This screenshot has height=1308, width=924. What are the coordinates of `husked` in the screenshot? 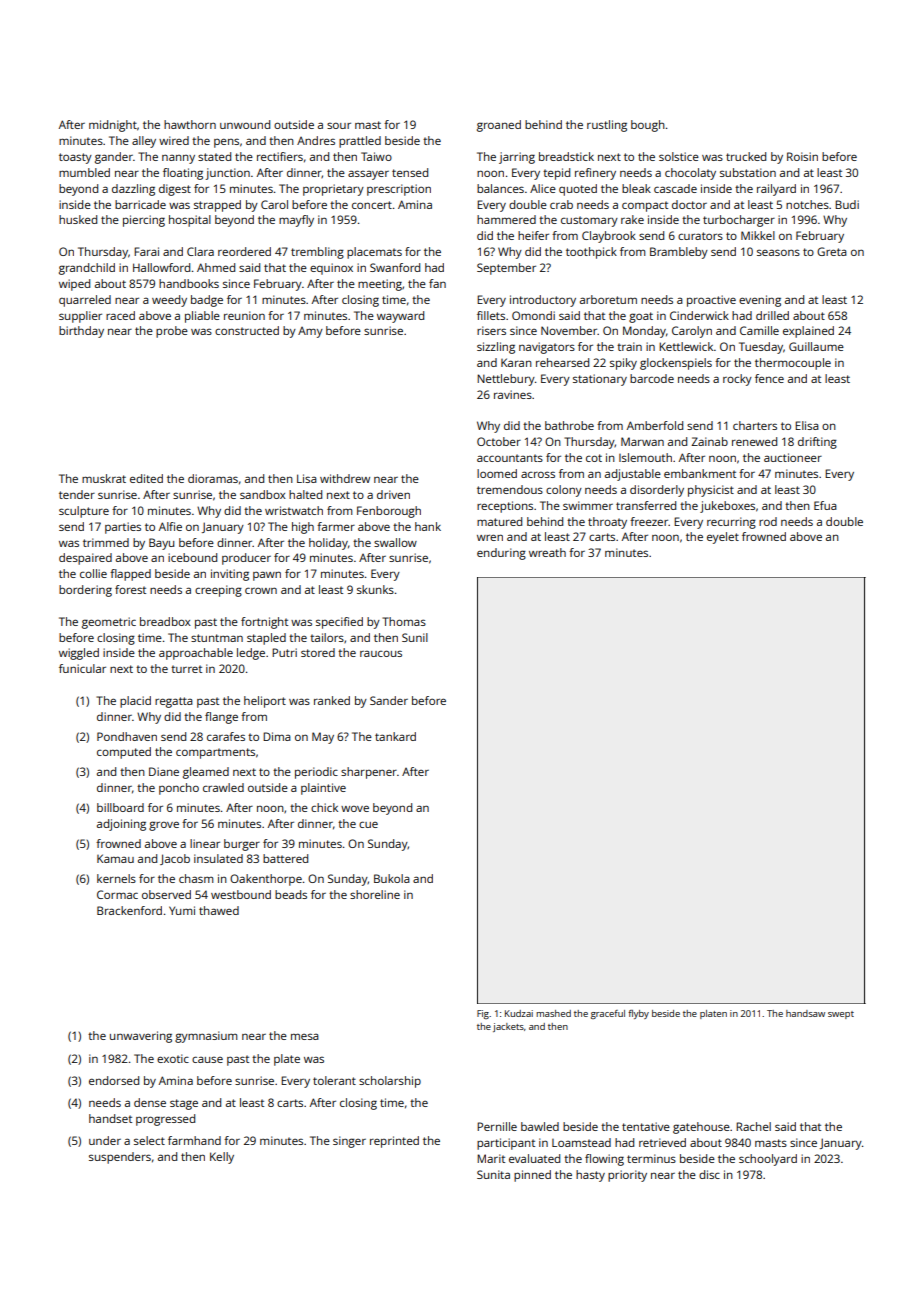 It's located at (78, 219).
